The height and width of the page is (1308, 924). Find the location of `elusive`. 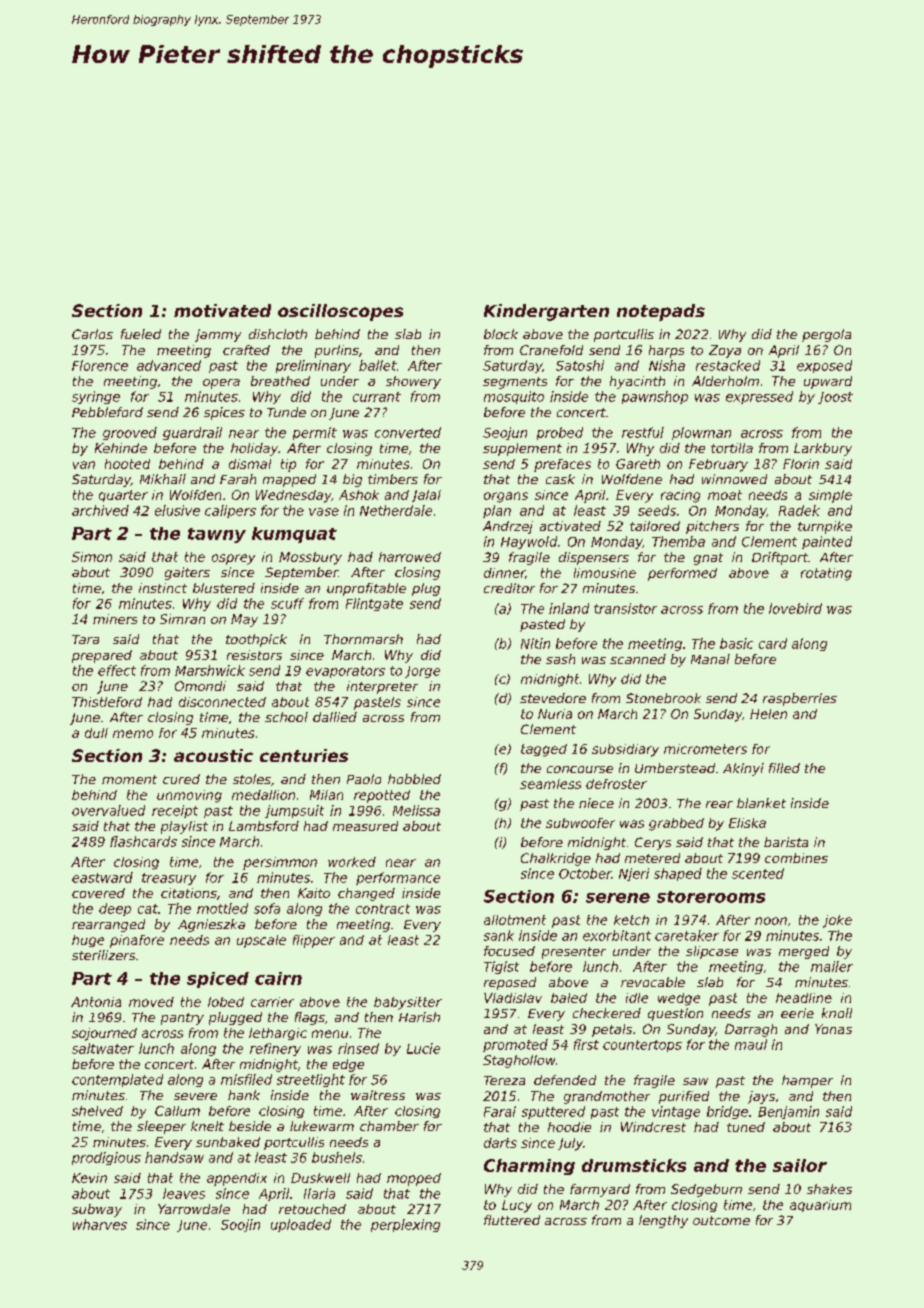

elusive is located at coordinates (177, 510).
